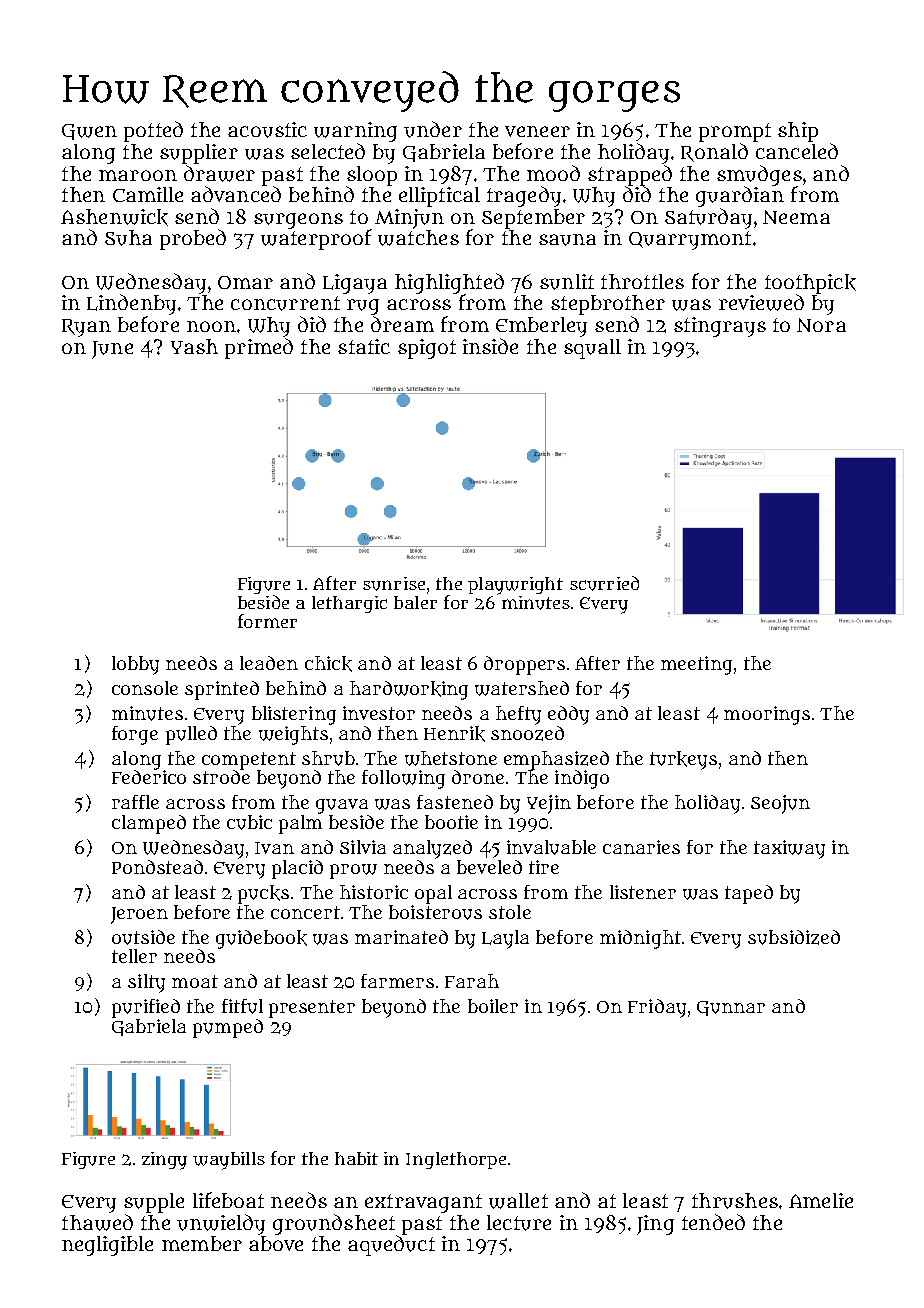 The image size is (924, 1308). I want to click on scurried, so click(604, 583).
